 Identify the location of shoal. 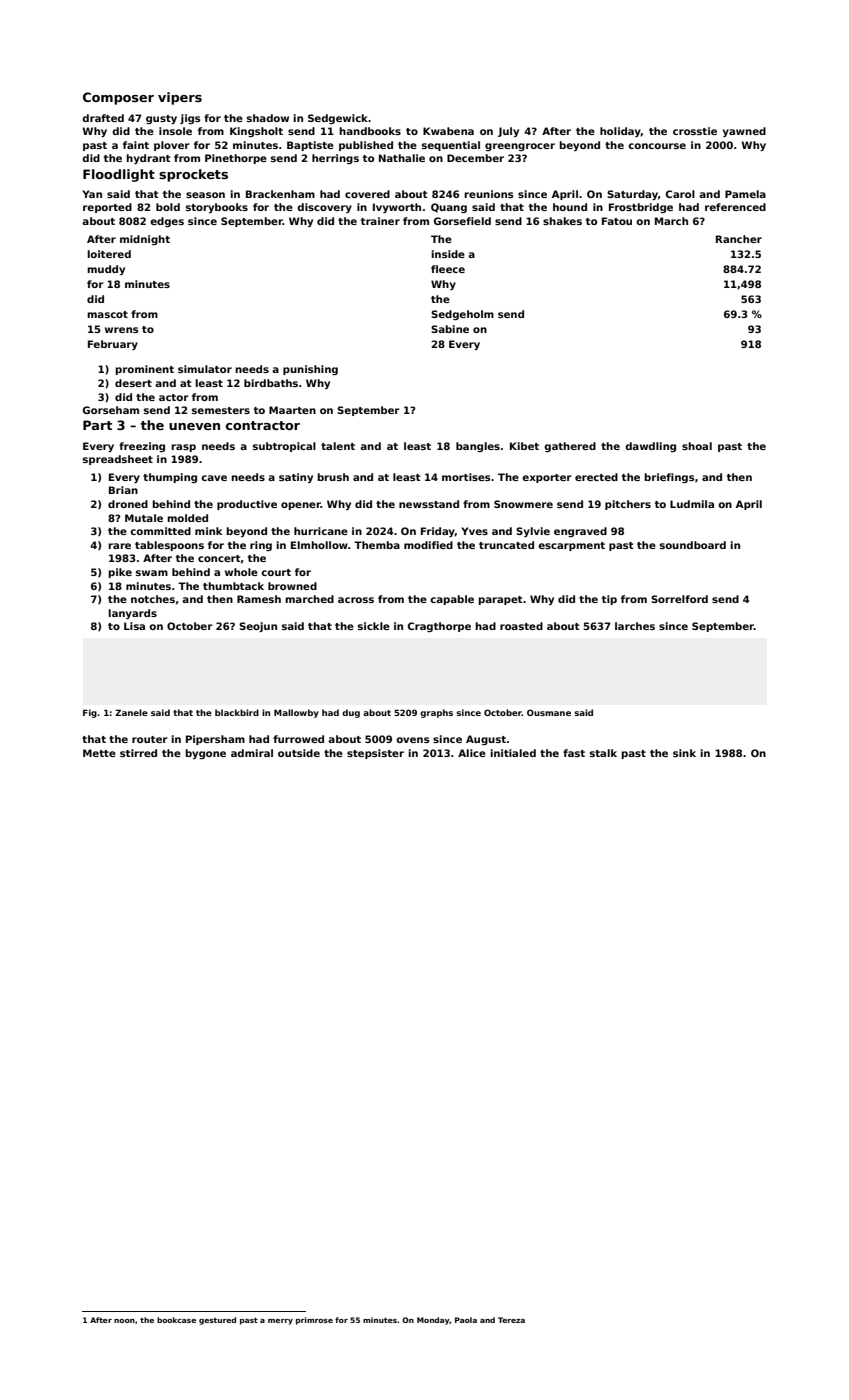
(697, 446).
